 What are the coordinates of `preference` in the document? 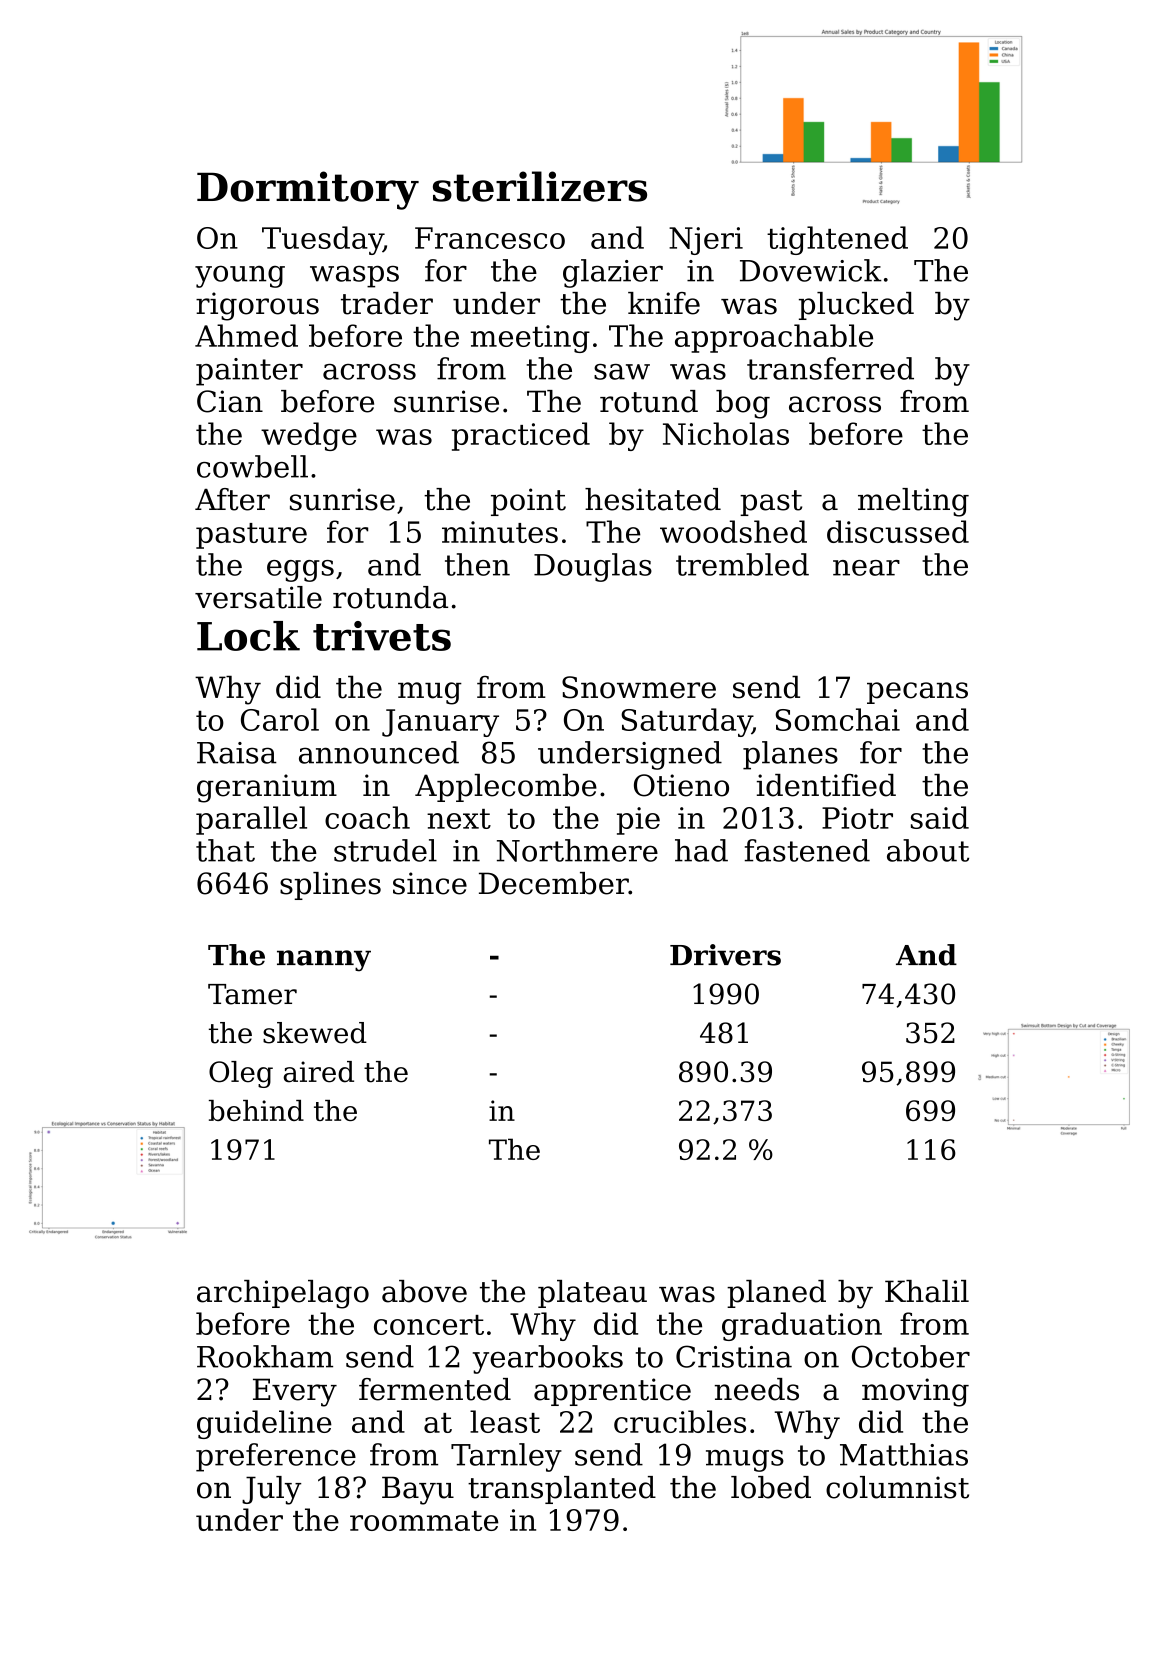 It's located at (276, 1457).
